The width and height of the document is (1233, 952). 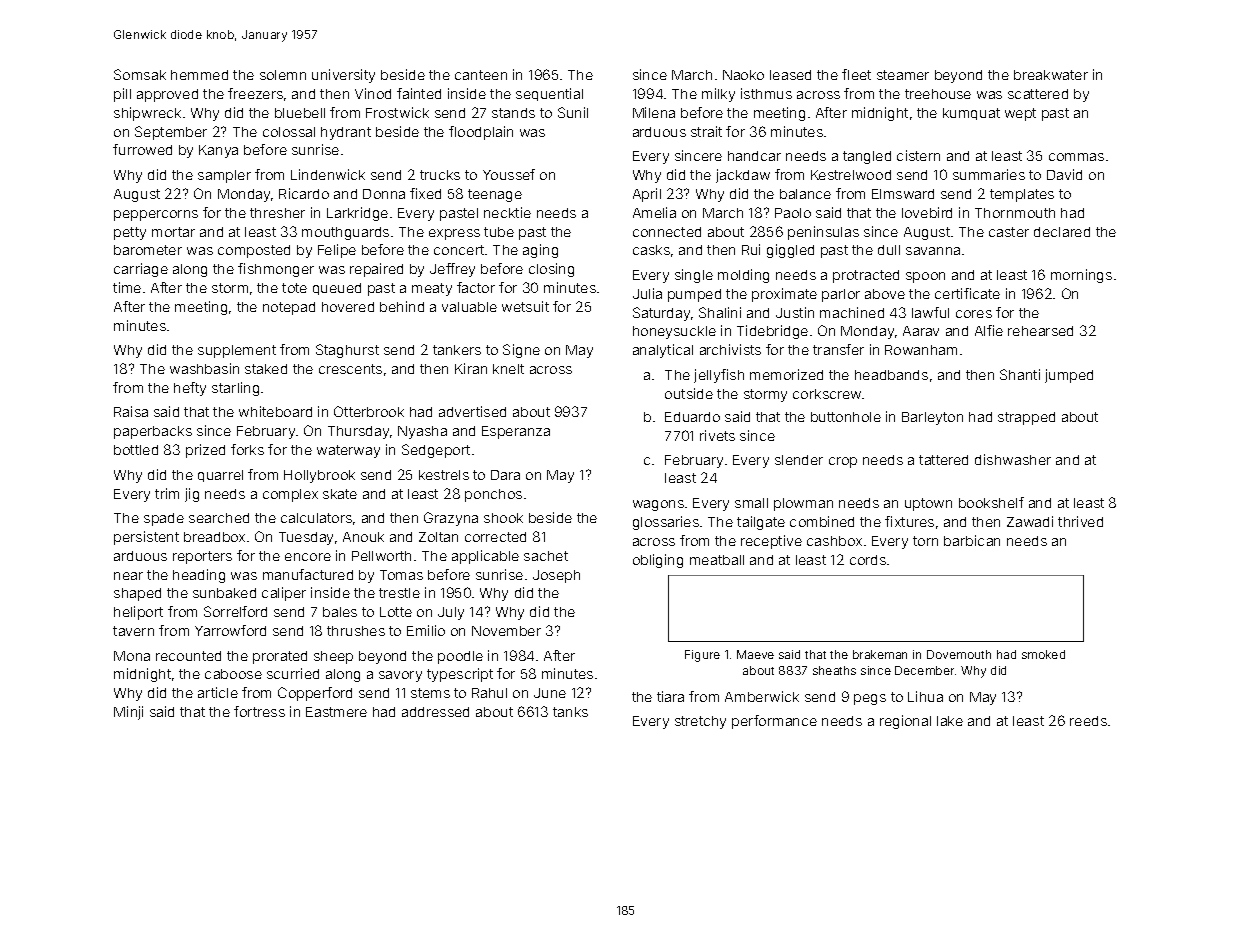 What do you see at coordinates (224, 176) in the document?
I see `sampler` at bounding box center [224, 176].
